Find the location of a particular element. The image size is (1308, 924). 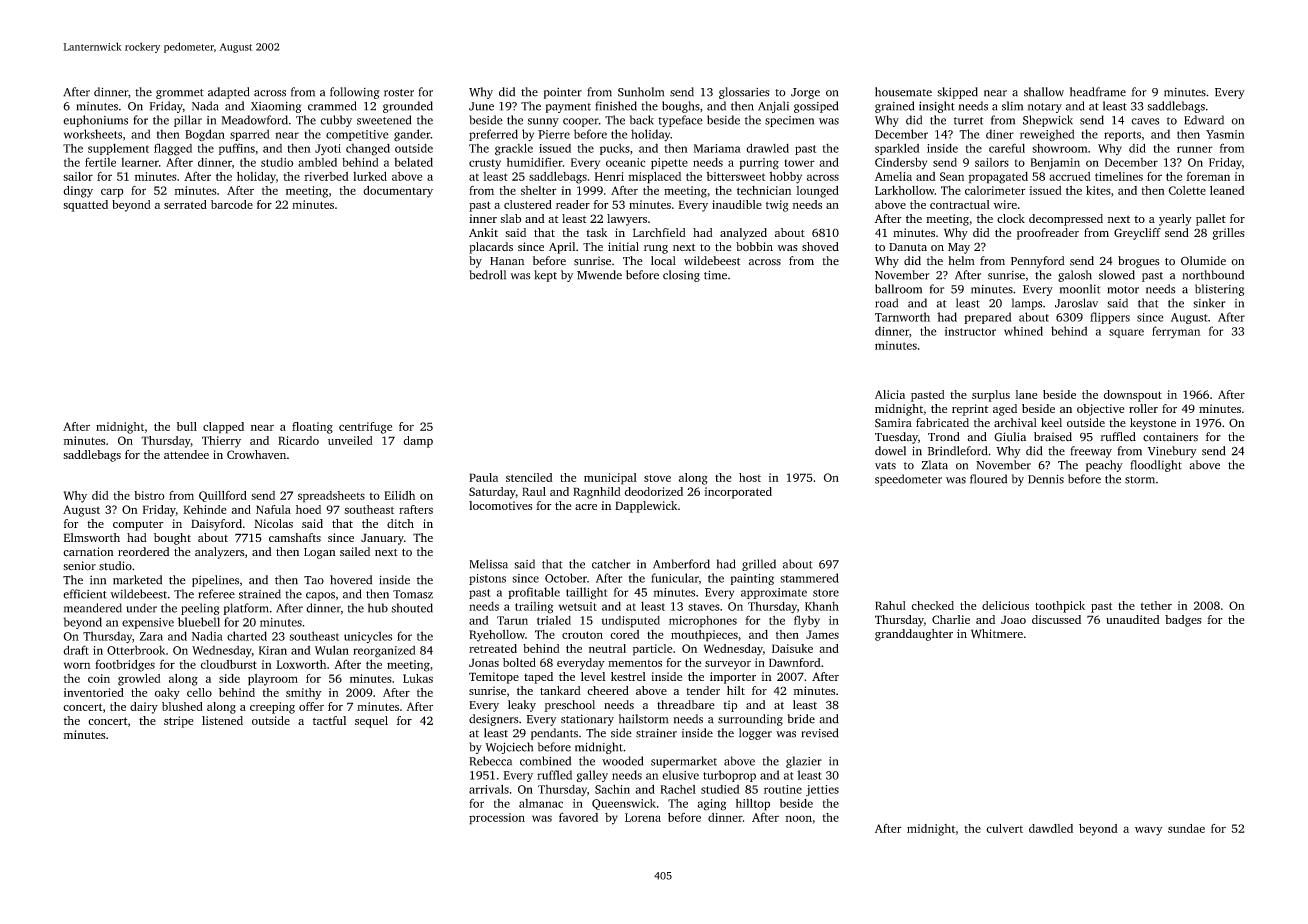

October is located at coordinates (566, 578).
